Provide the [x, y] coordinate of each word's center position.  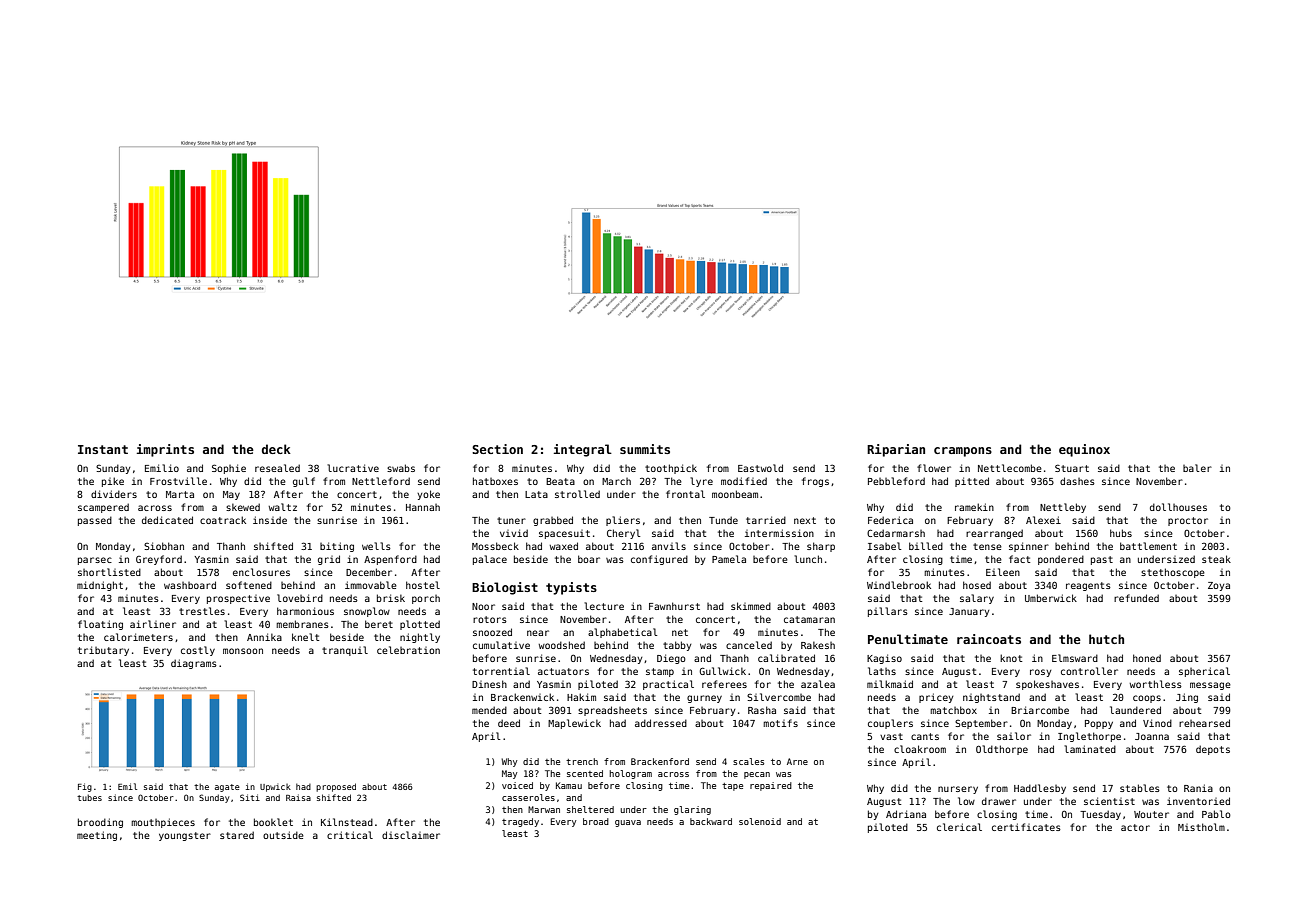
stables [1140, 788]
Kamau [569, 785]
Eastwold [760, 468]
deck [276, 449]
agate [227, 788]
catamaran [809, 619]
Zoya [1219, 586]
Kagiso [884, 659]
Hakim [581, 697]
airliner [153, 624]
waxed [564, 546]
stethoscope [1173, 573]
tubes [89, 797]
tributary [103, 651]
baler [1197, 468]
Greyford [159, 560]
